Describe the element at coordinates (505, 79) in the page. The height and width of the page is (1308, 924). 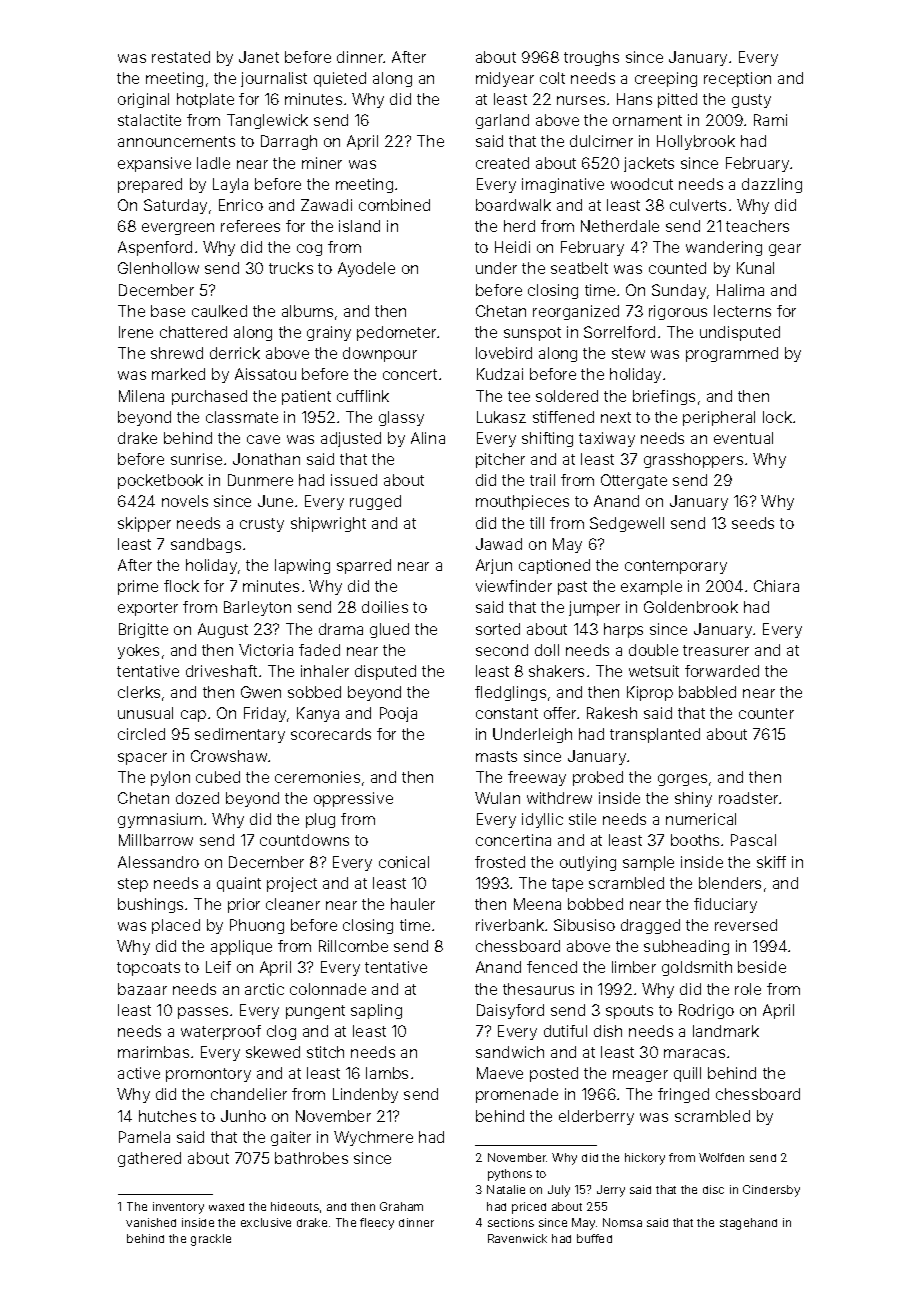
I see `midyear` at that location.
